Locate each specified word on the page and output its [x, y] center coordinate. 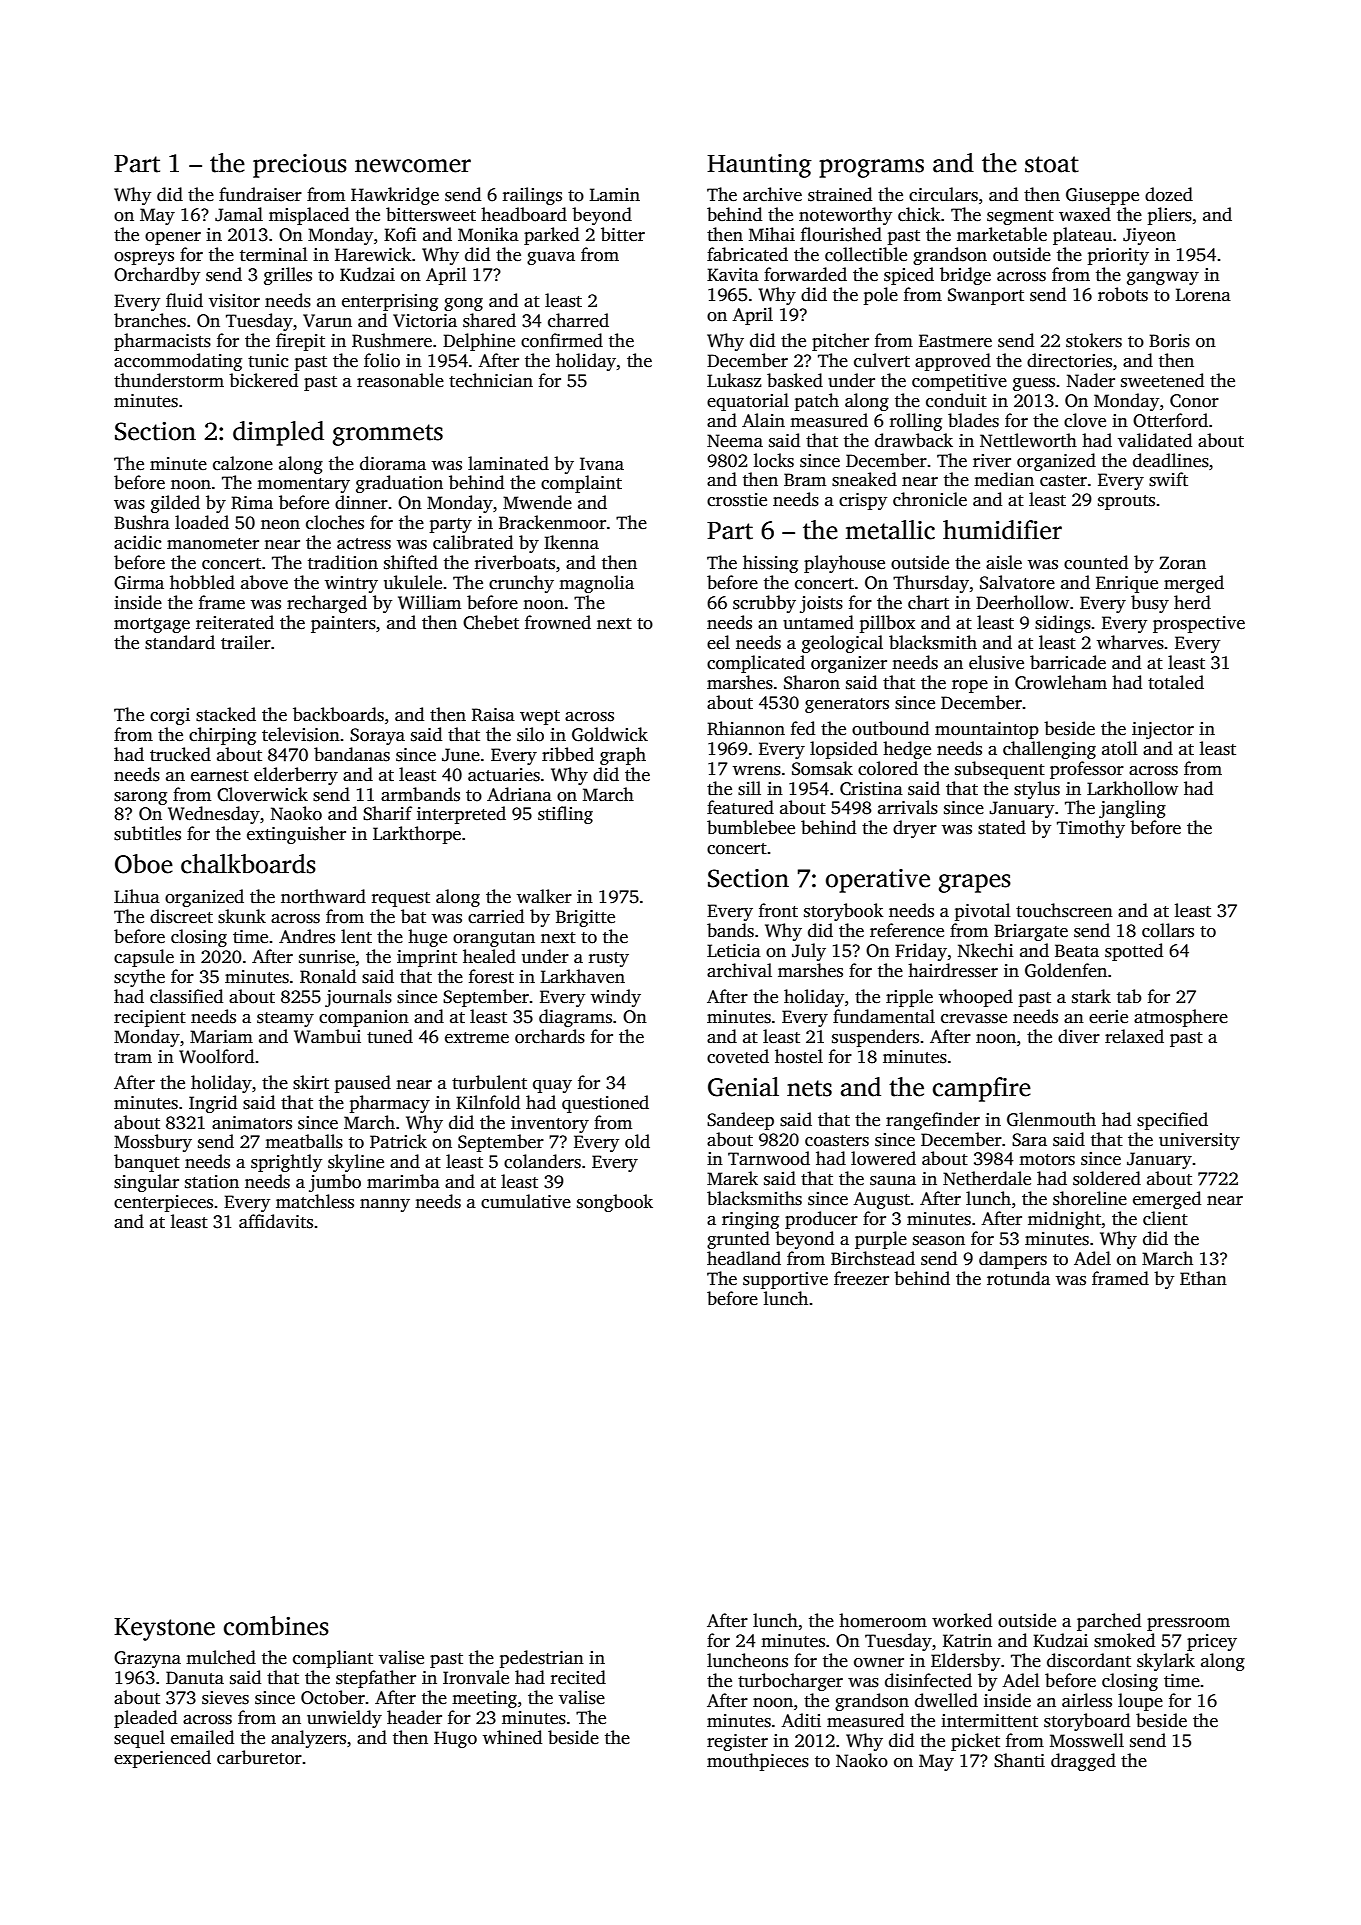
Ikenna [571, 542]
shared [489, 320]
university [1199, 1141]
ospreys [144, 258]
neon [280, 525]
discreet [181, 916]
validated [1155, 440]
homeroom [883, 1620]
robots [1123, 294]
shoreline [1090, 1198]
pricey [1212, 1642]
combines [276, 1626]
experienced [162, 1759]
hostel [799, 1056]
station [212, 1182]
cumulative [526, 1201]
